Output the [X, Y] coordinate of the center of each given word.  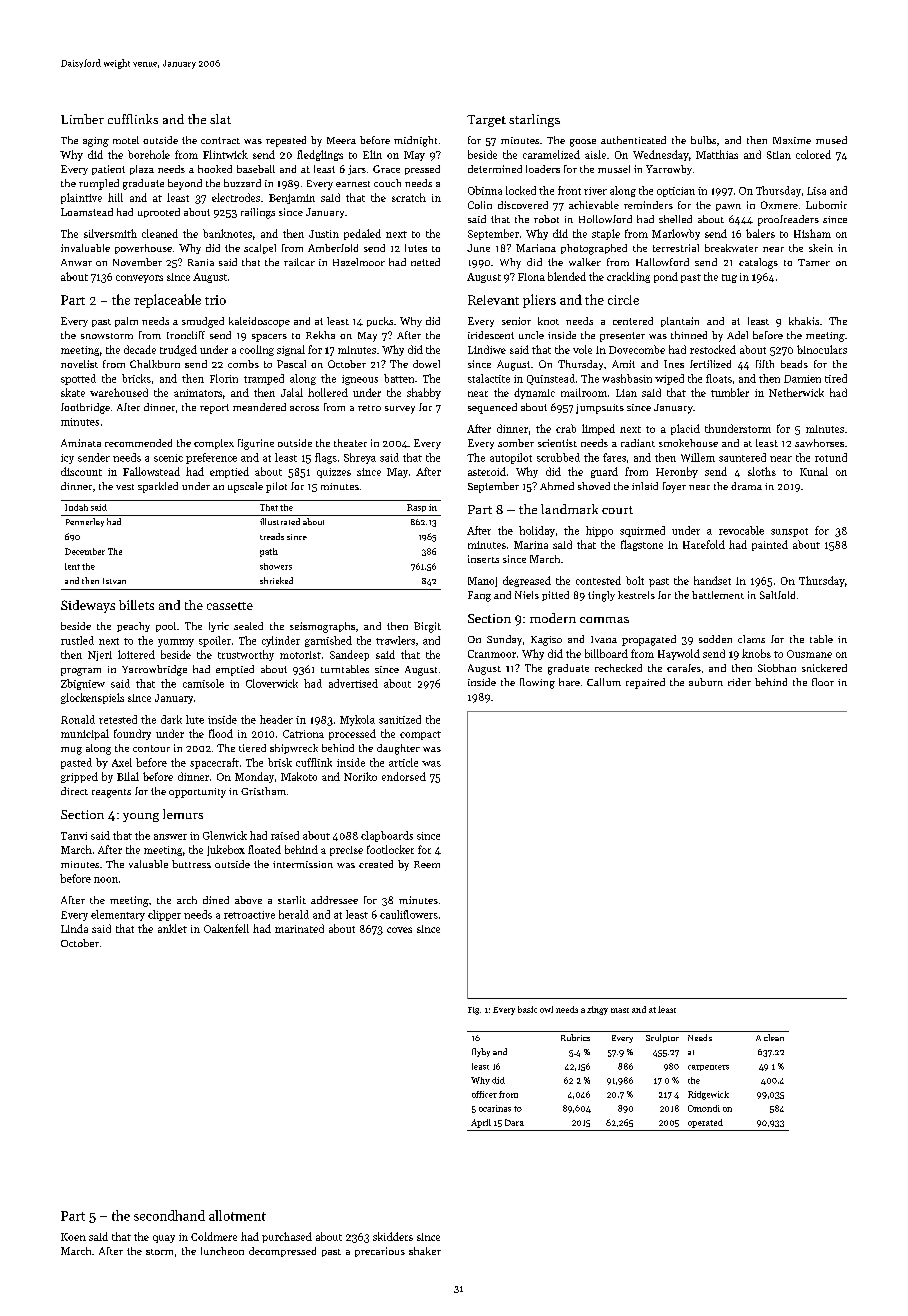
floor [823, 682]
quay [164, 1239]
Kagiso [546, 641]
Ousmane [809, 654]
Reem [427, 864]
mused [831, 140]
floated [264, 849]
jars [357, 170]
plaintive [81, 198]
